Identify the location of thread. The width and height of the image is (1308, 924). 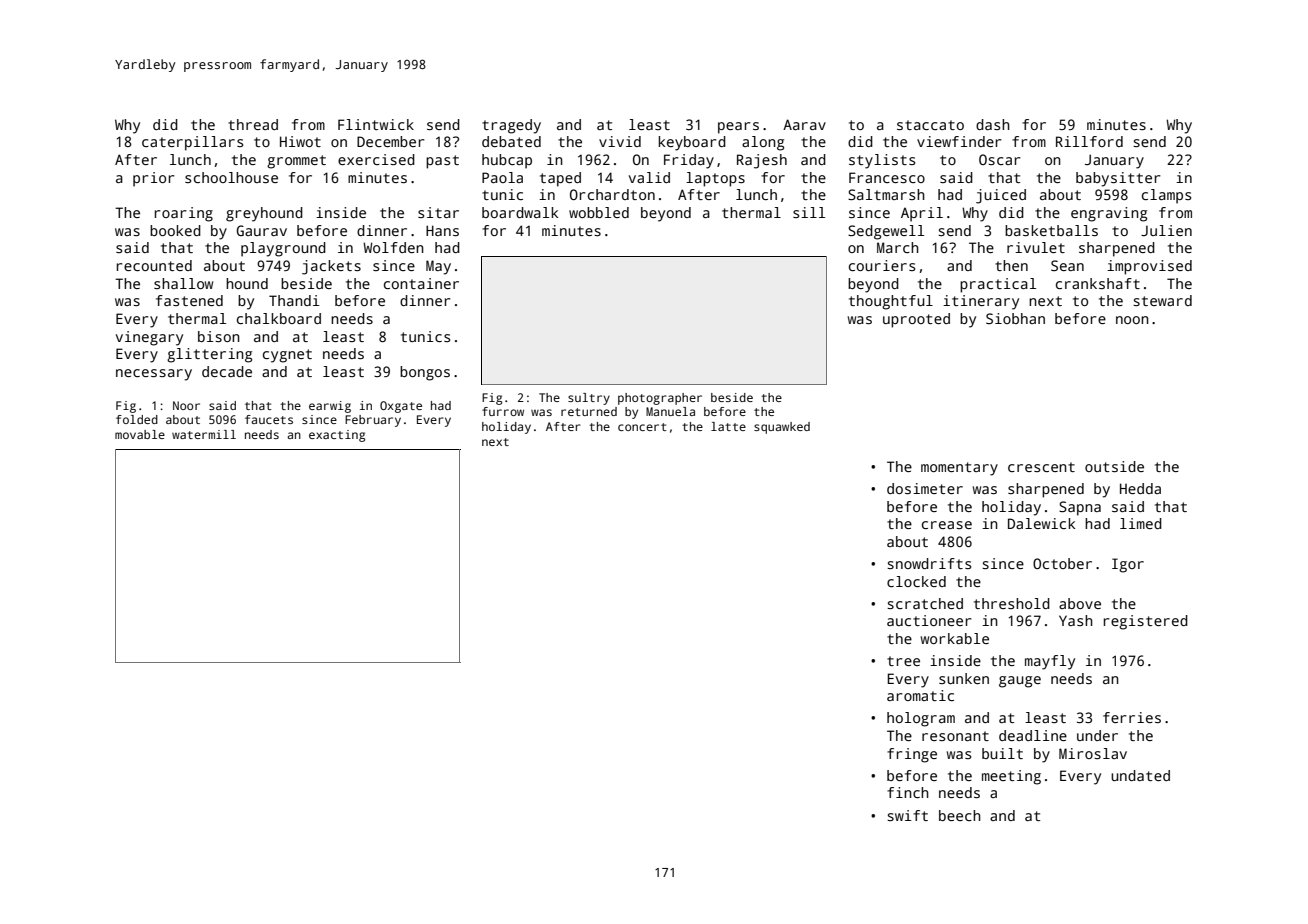
(253, 124).
